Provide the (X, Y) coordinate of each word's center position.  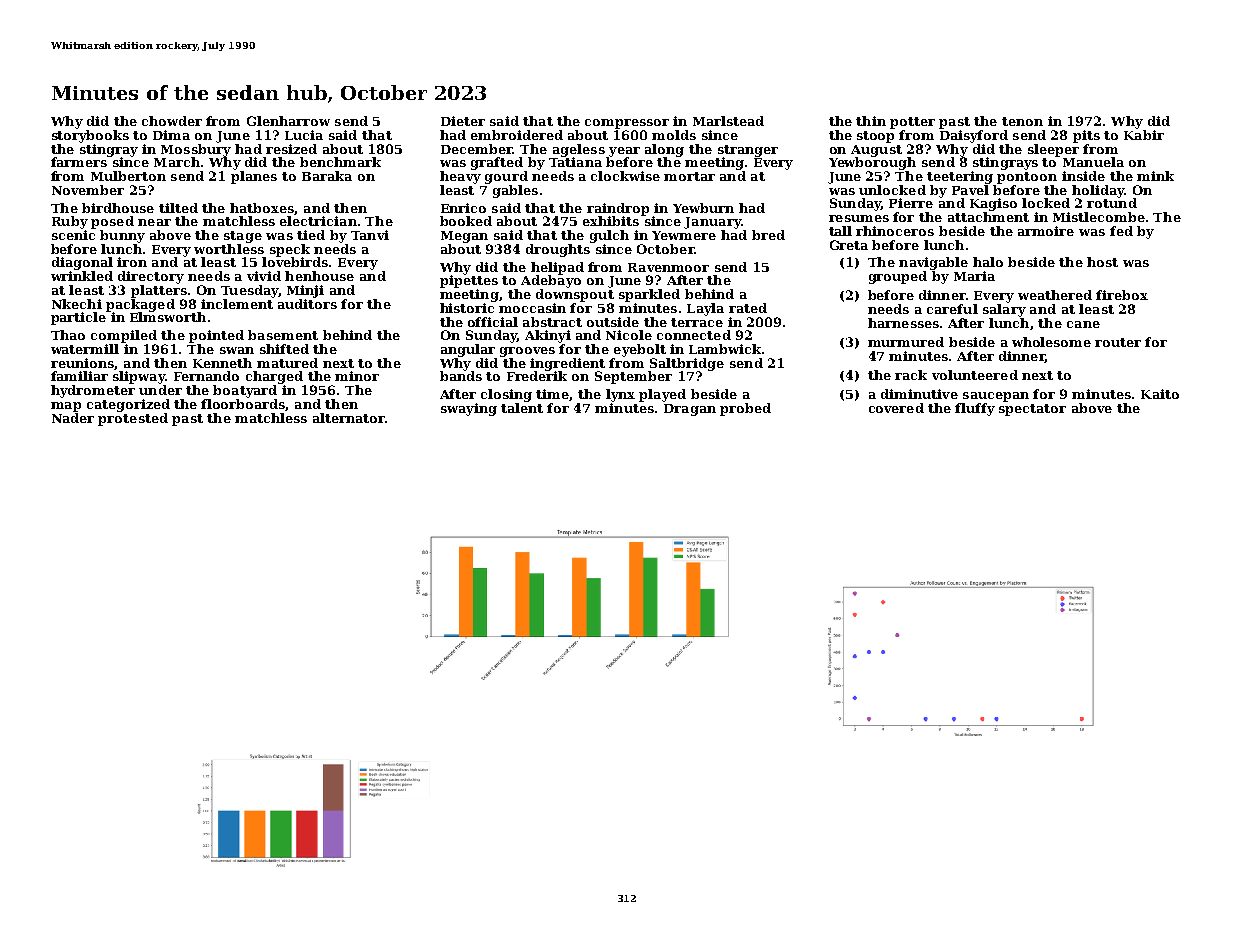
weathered (1055, 295)
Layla (705, 309)
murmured (906, 342)
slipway (139, 377)
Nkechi (77, 304)
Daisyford (974, 136)
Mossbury (196, 150)
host (1102, 262)
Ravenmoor (668, 267)
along (664, 150)
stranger (748, 151)
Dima (171, 135)
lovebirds (295, 262)
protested (133, 419)
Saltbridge (687, 364)
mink (1155, 176)
